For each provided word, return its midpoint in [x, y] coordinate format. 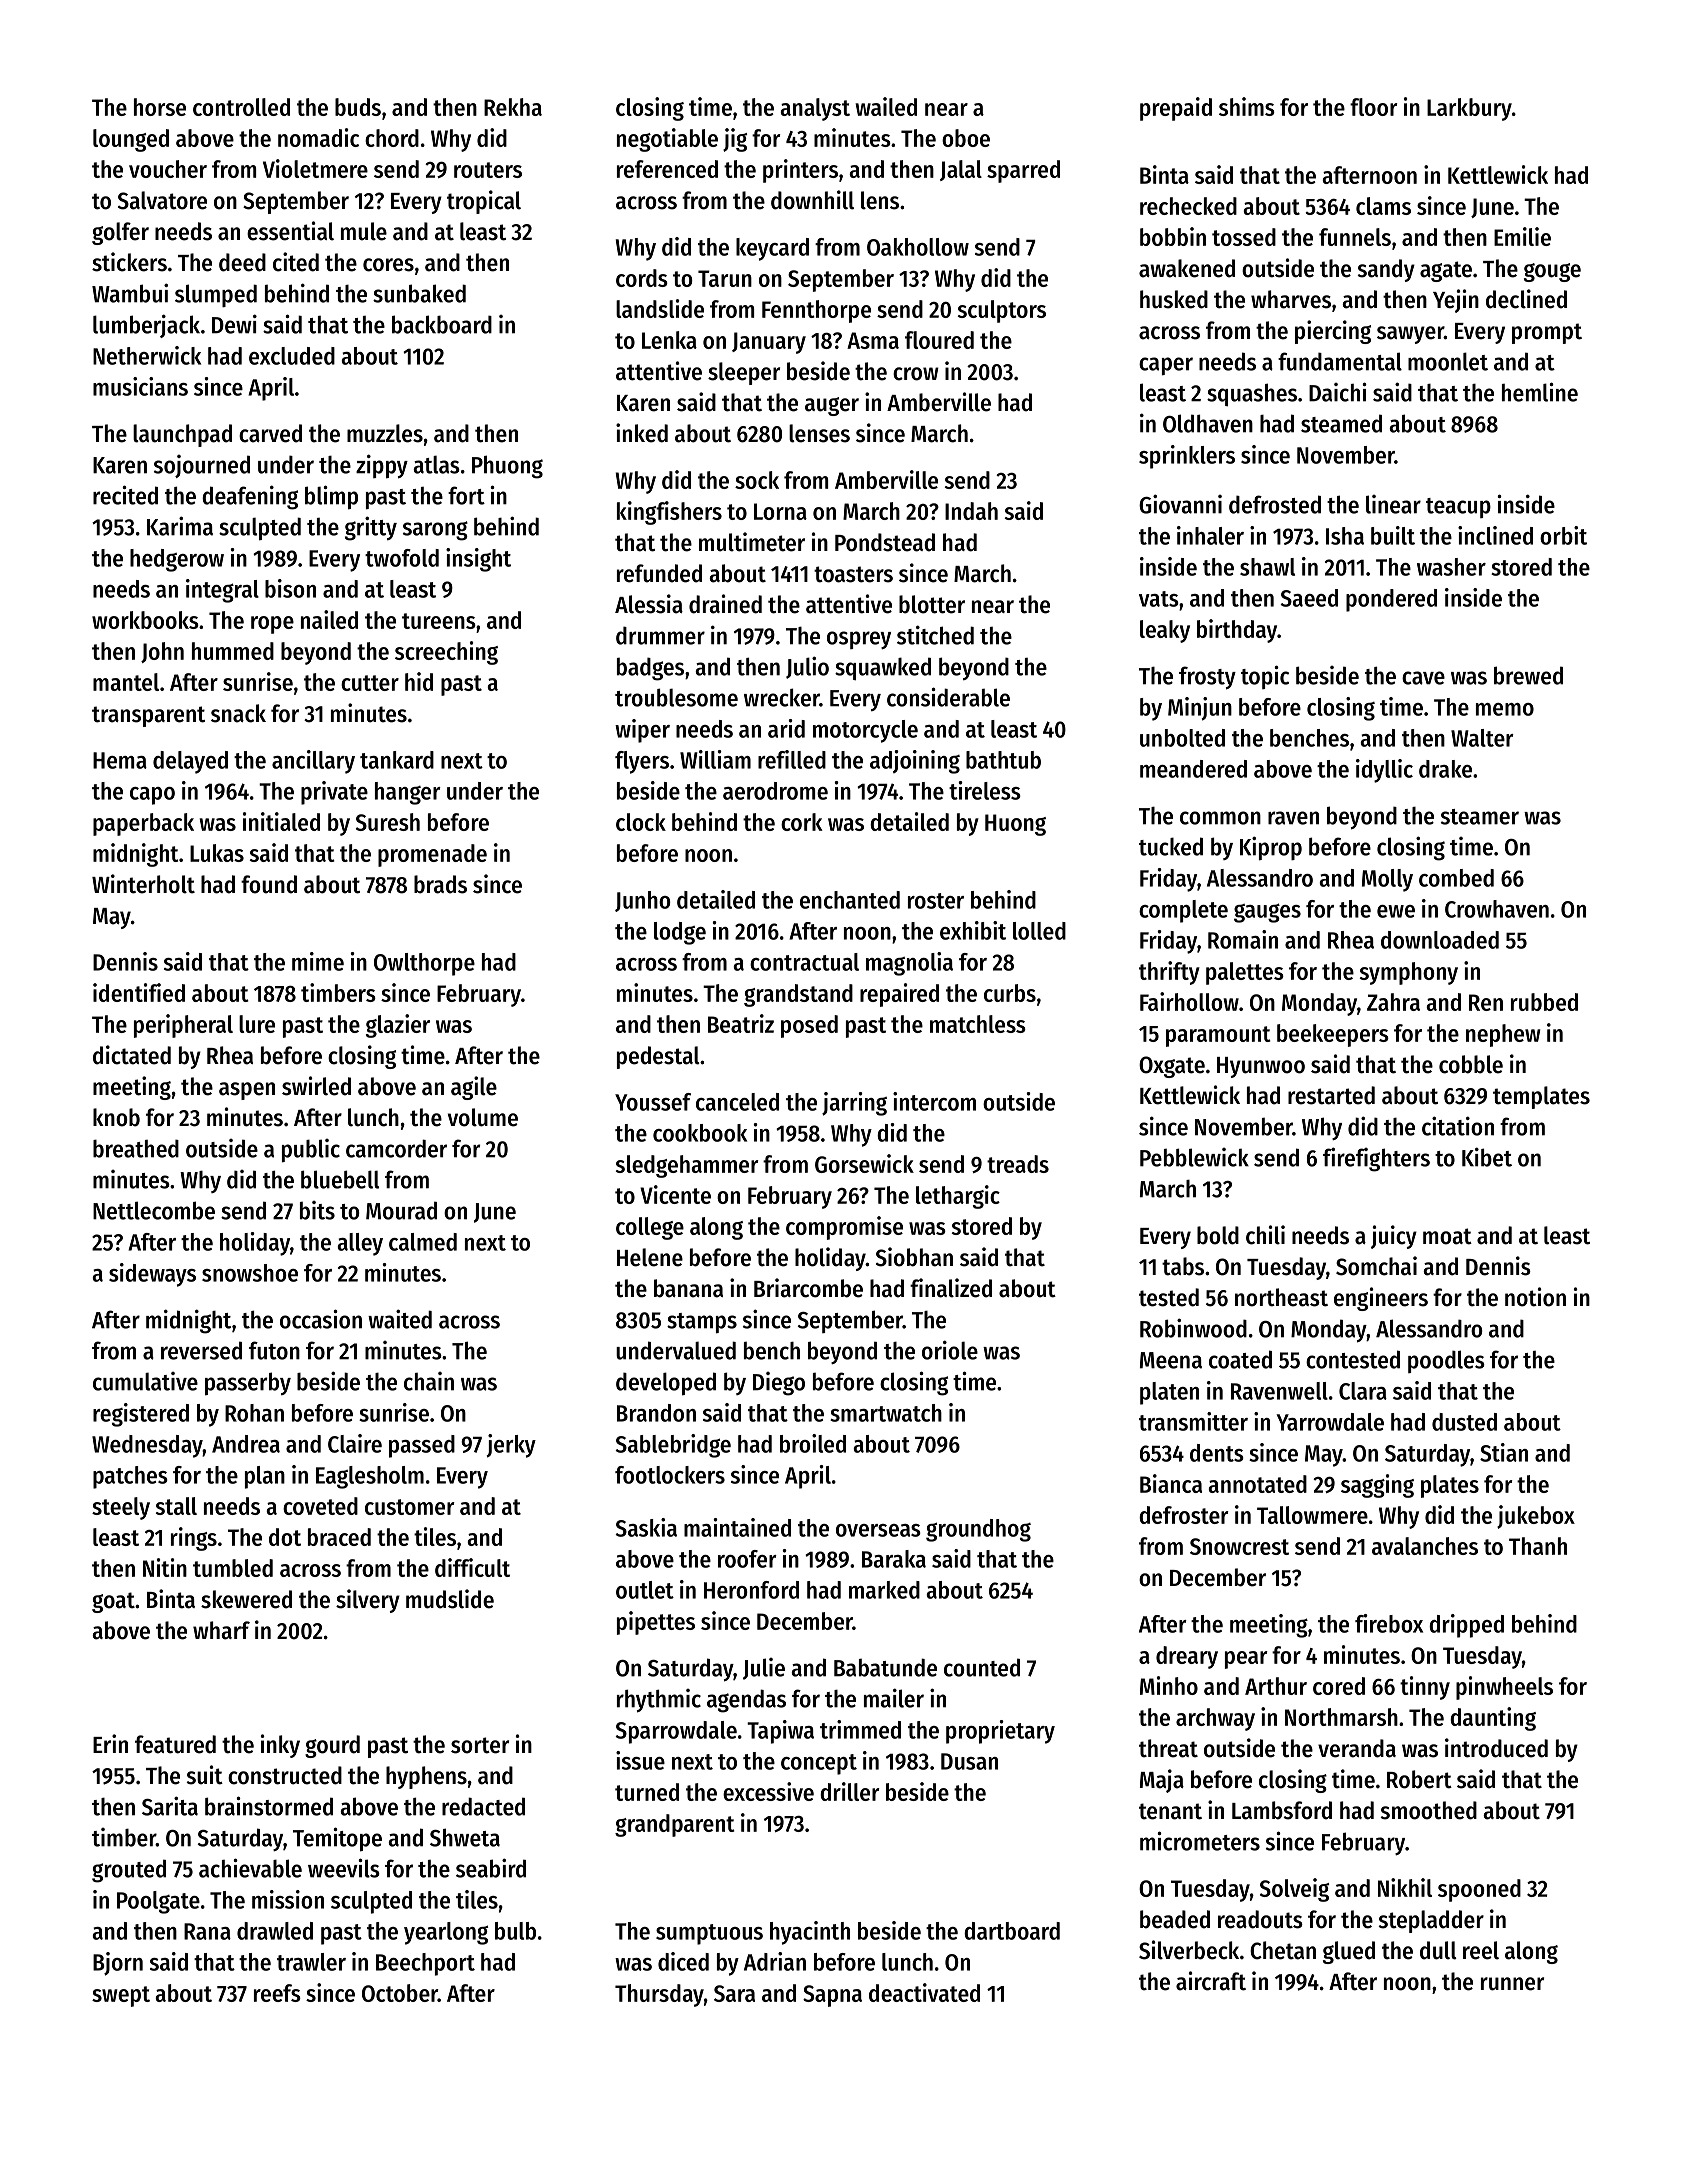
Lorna [780, 511]
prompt [1547, 333]
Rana [207, 1931]
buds [358, 107]
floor [1373, 107]
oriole [950, 1350]
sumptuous [709, 1934]
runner [1512, 1984]
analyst [815, 109]
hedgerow [177, 560]
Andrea [246, 1444]
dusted [1464, 1422]
